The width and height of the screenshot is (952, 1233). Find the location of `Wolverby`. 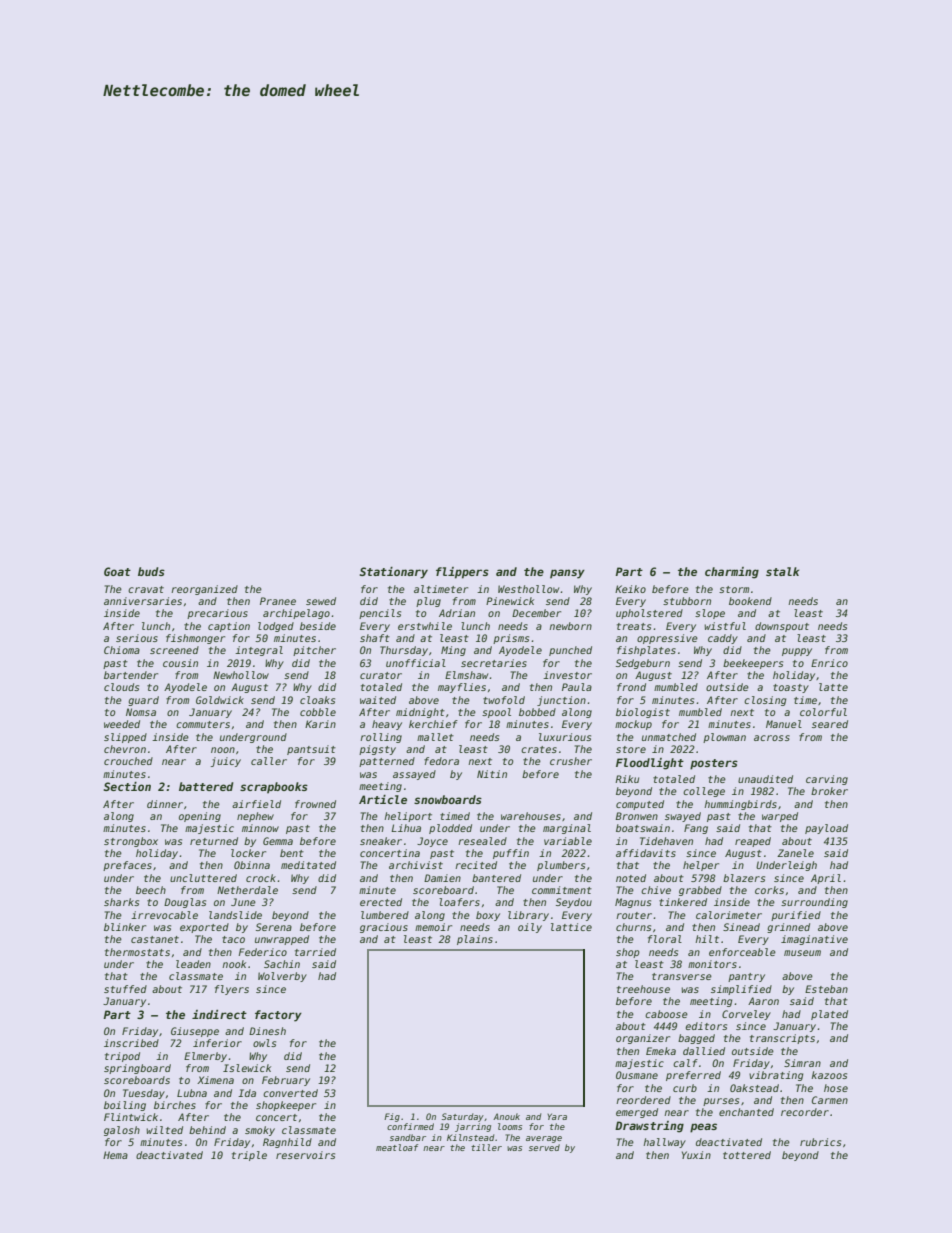

Wolverby is located at coordinates (282, 977).
